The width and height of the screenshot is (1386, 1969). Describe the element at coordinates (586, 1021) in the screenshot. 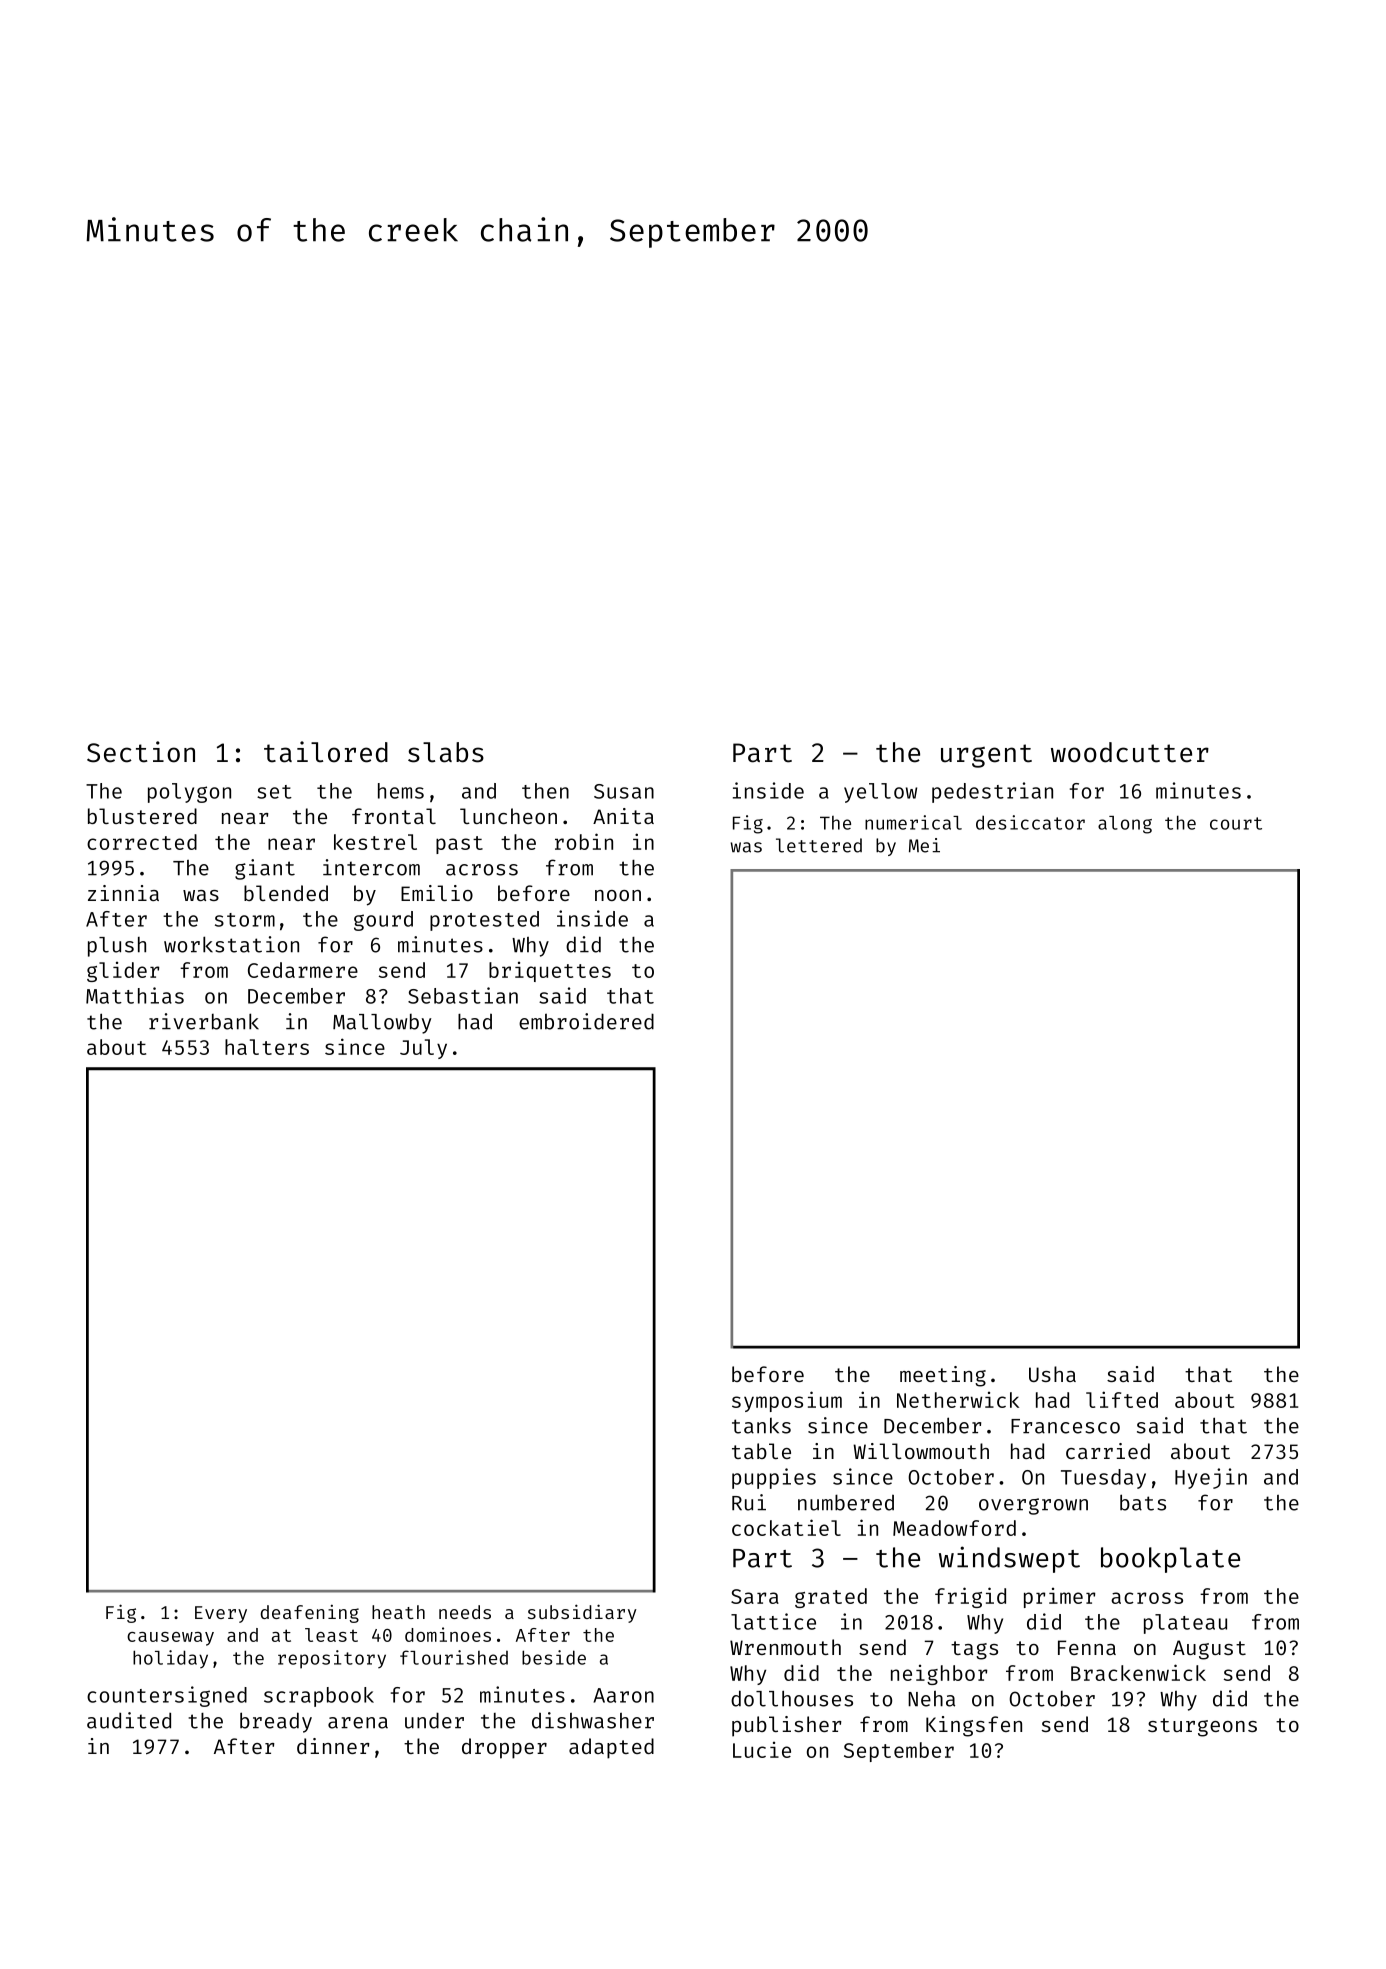

I see `embroidered` at that location.
